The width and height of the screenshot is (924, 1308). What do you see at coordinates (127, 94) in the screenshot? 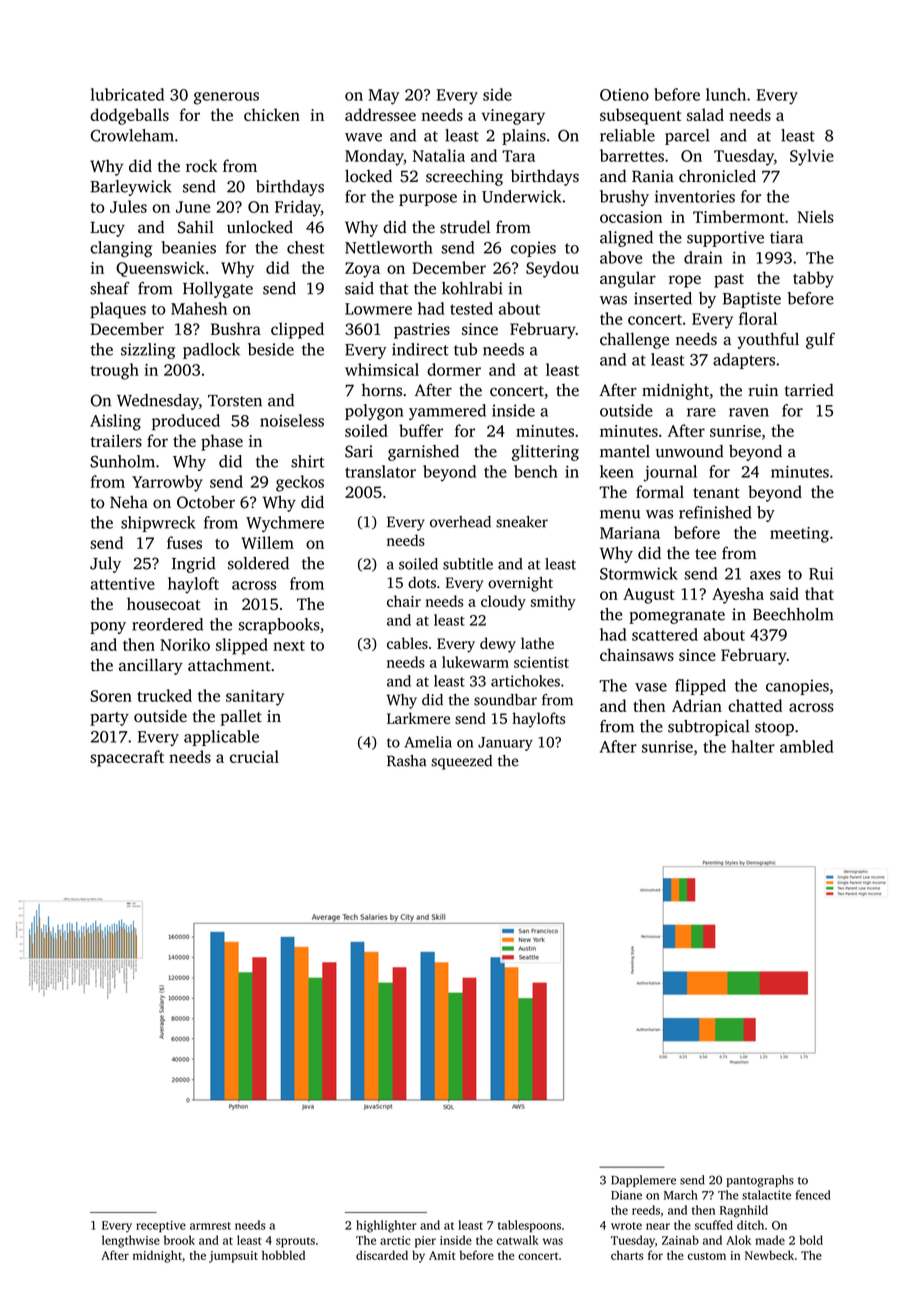
I see `lubricated` at bounding box center [127, 94].
